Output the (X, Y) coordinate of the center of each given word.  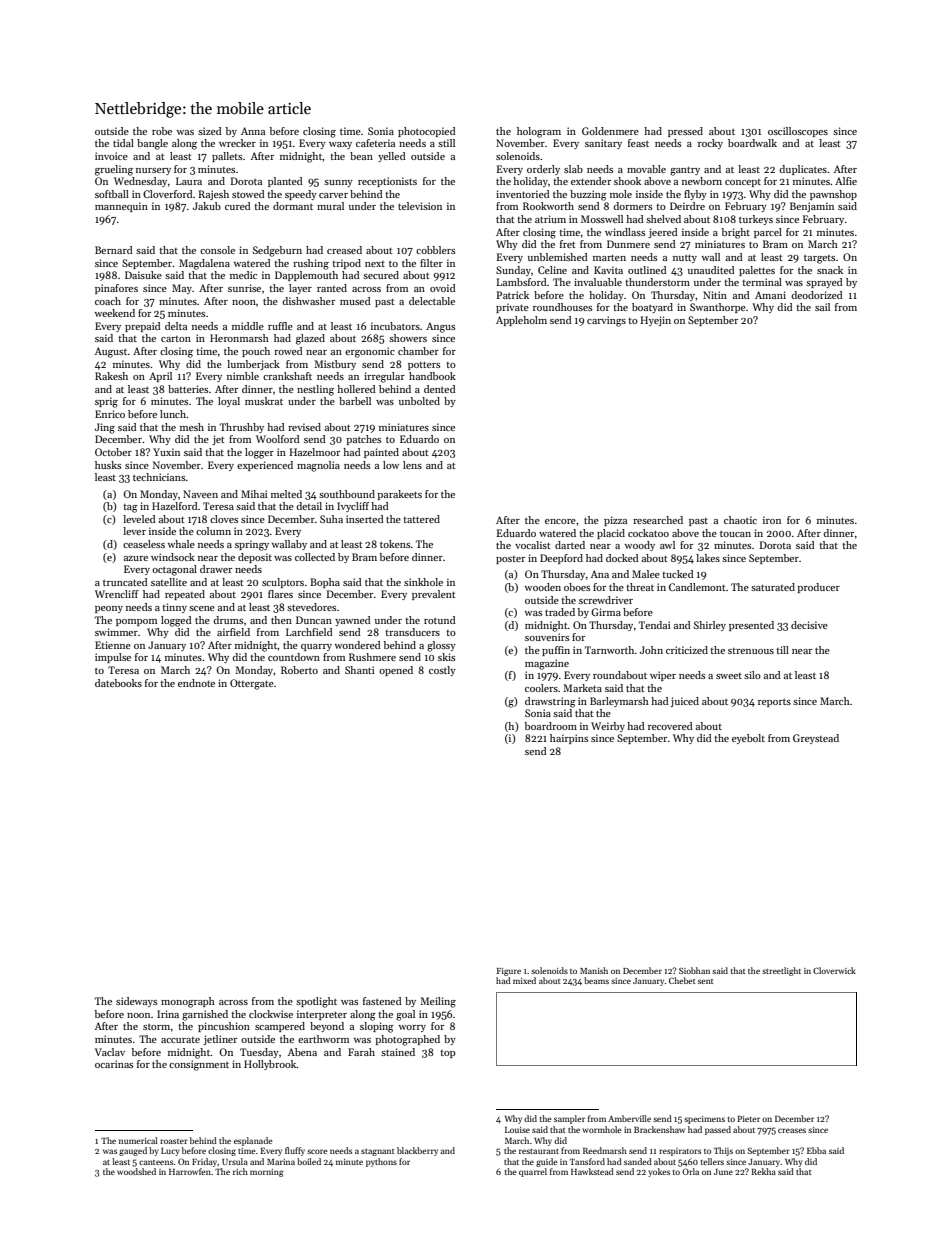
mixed (524, 980)
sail (822, 307)
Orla (690, 1171)
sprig (106, 402)
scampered (280, 1027)
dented (440, 389)
